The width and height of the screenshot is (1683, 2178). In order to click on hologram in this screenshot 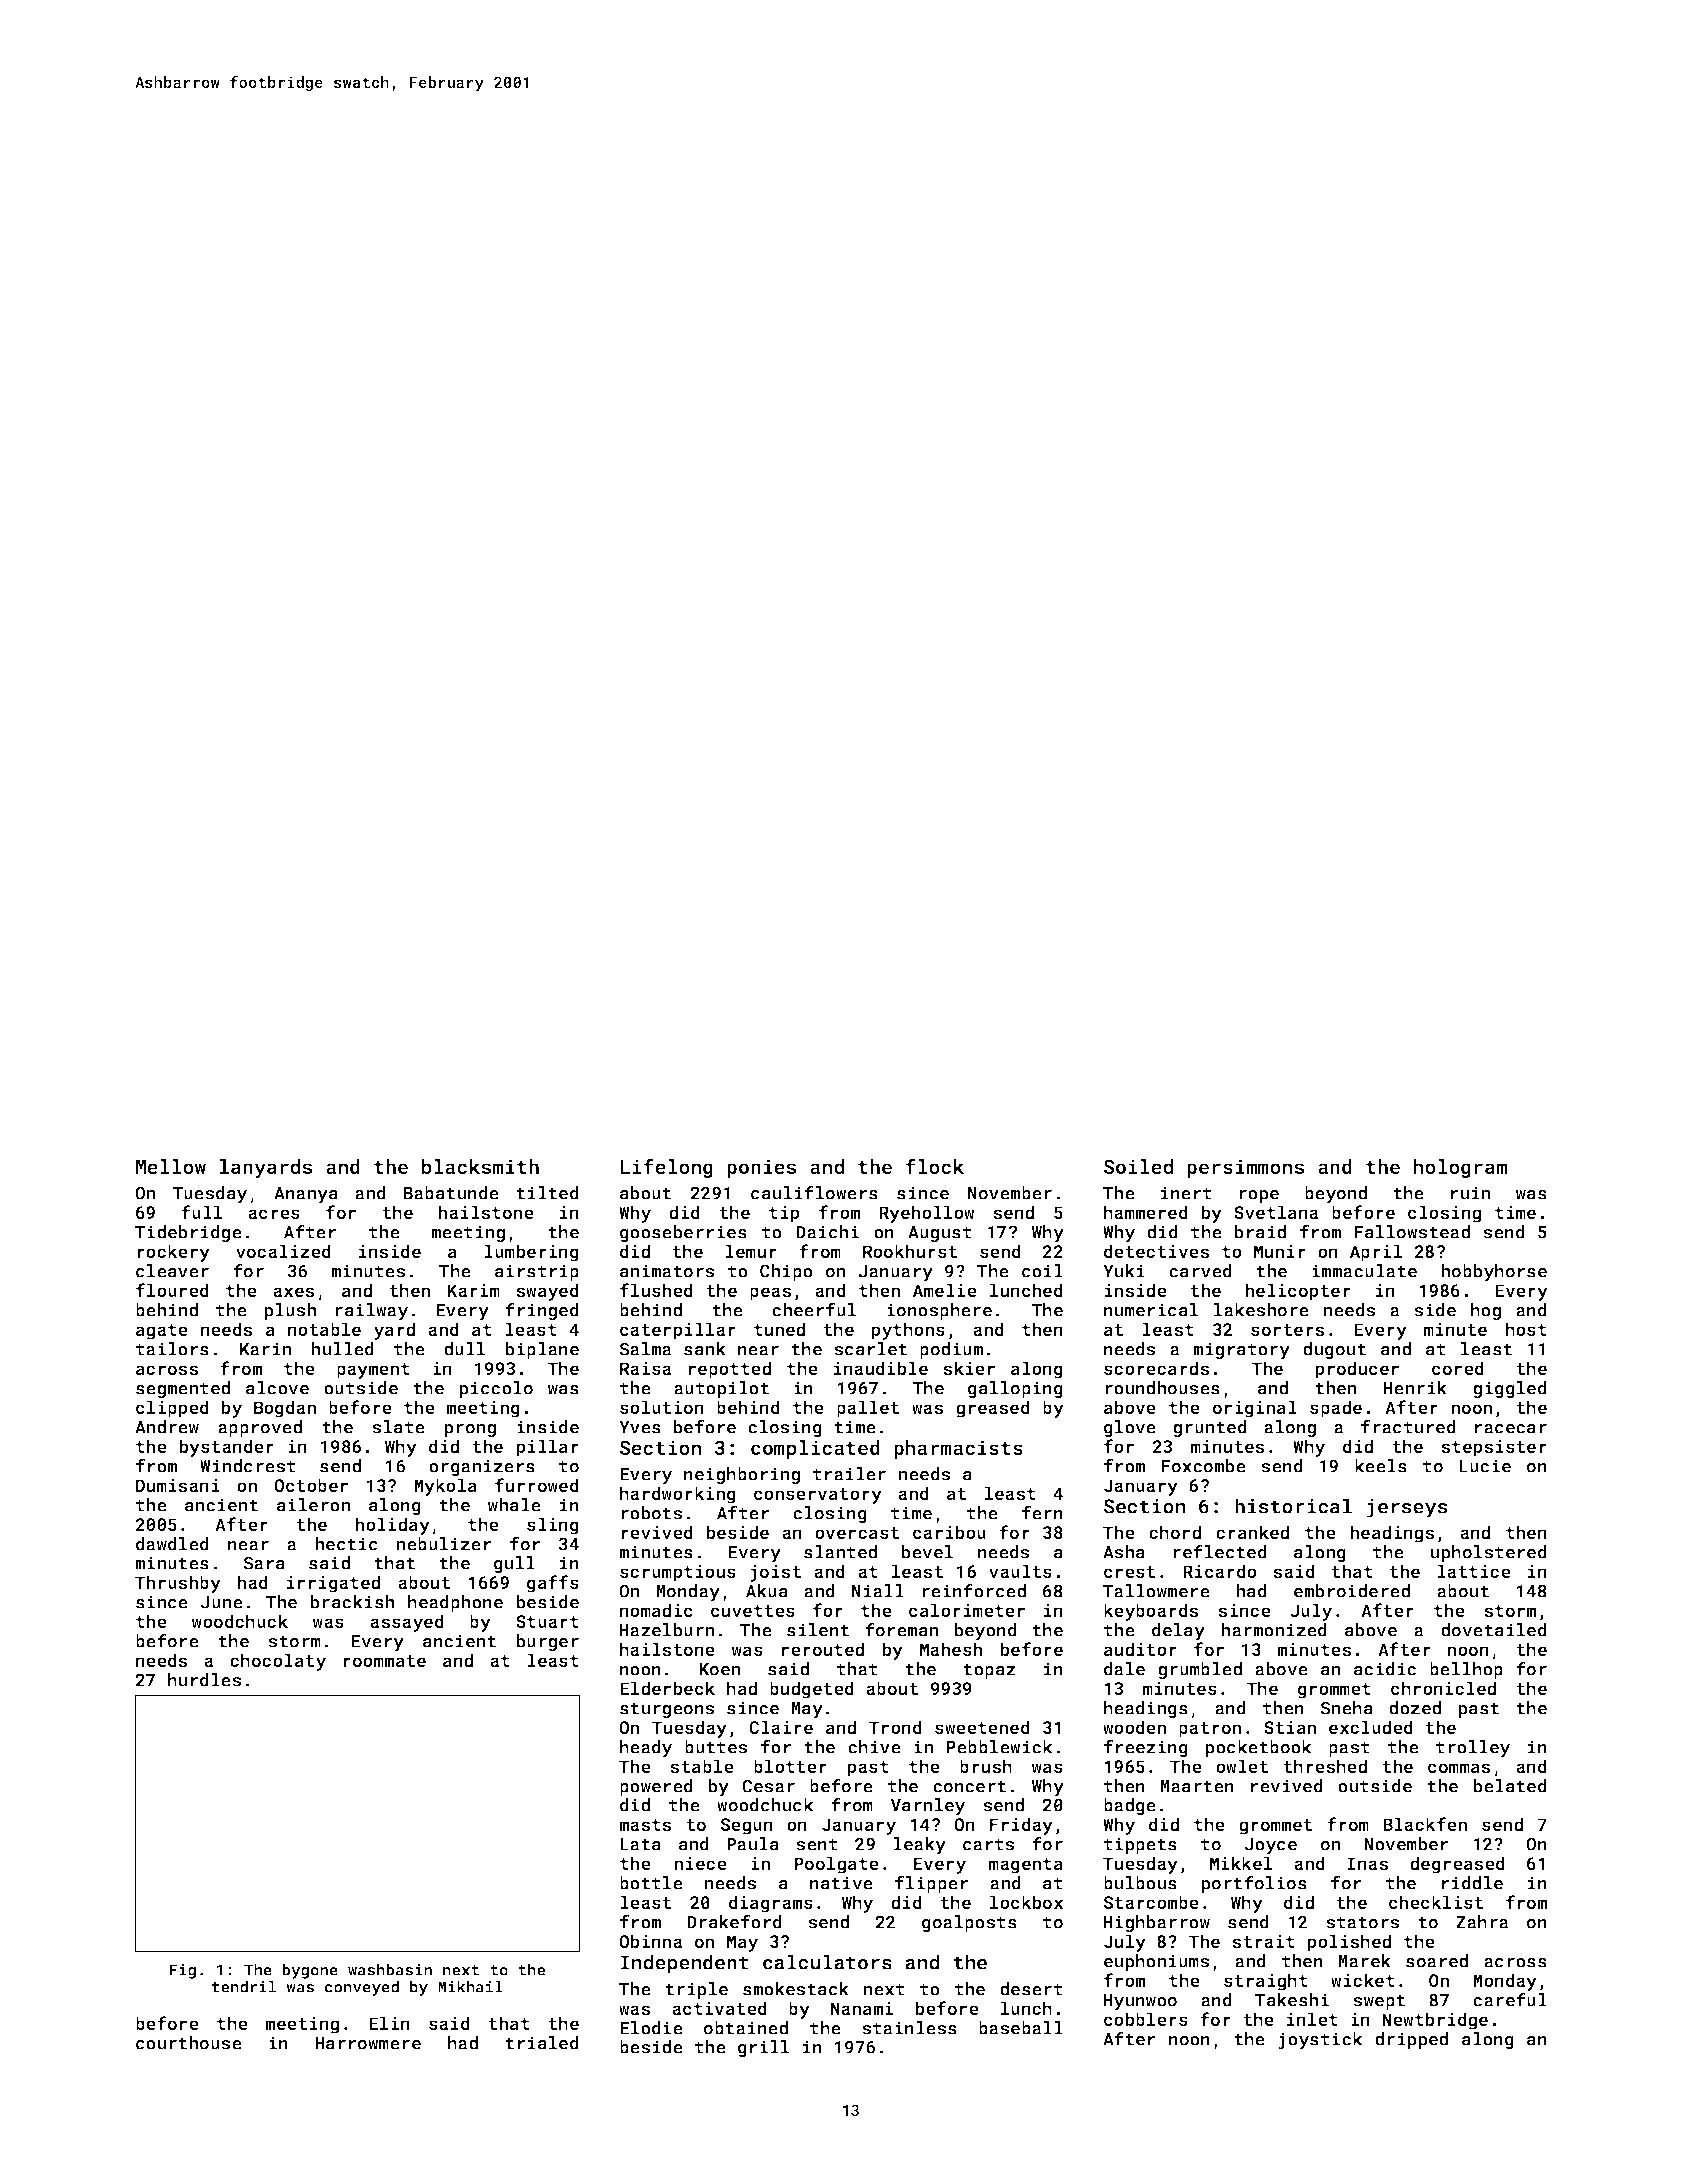, I will do `click(1460, 1168)`.
